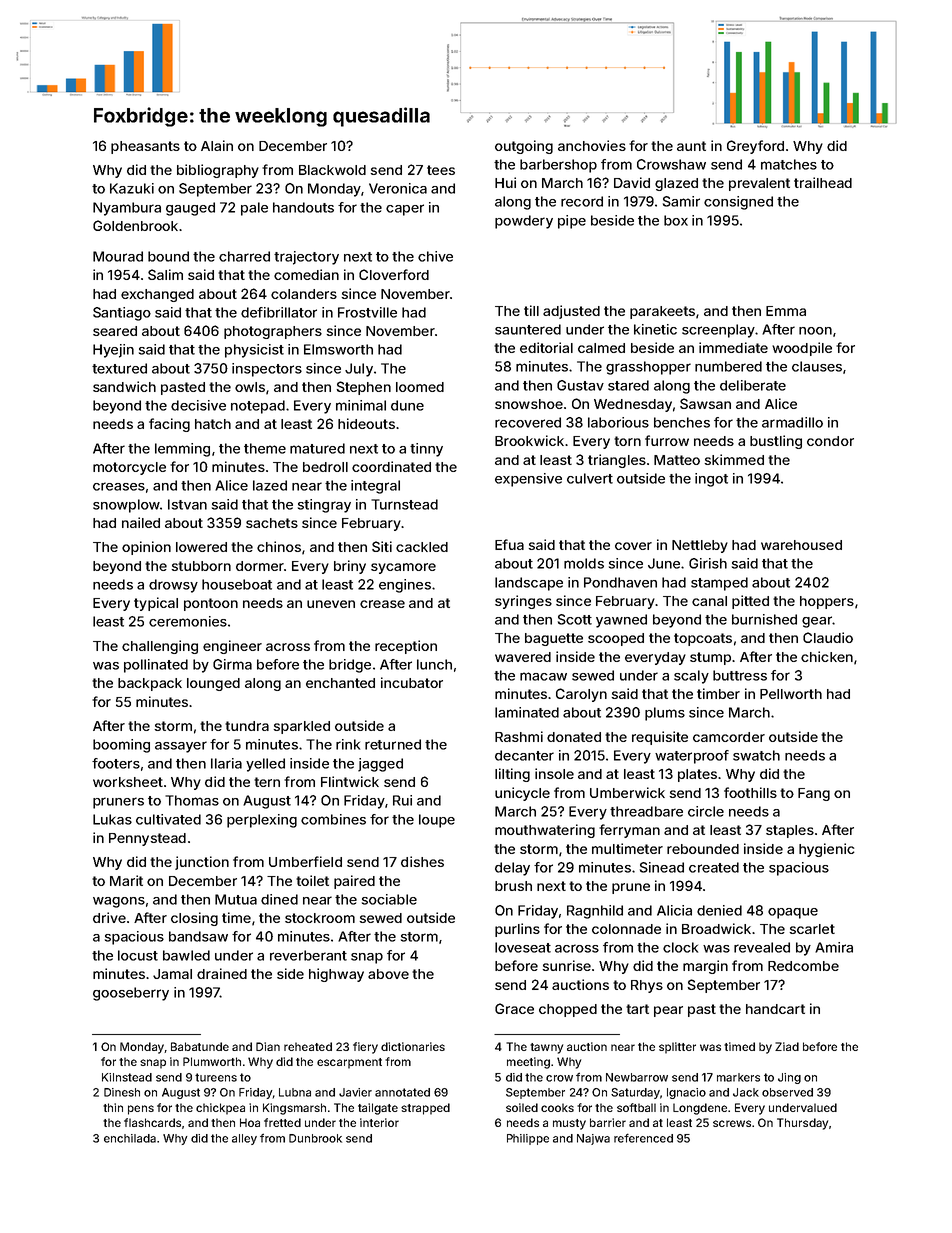 Image resolution: width=952 pixels, height=1233 pixels. Describe the element at coordinates (130, 1138) in the screenshot. I see `enchilada` at that location.
